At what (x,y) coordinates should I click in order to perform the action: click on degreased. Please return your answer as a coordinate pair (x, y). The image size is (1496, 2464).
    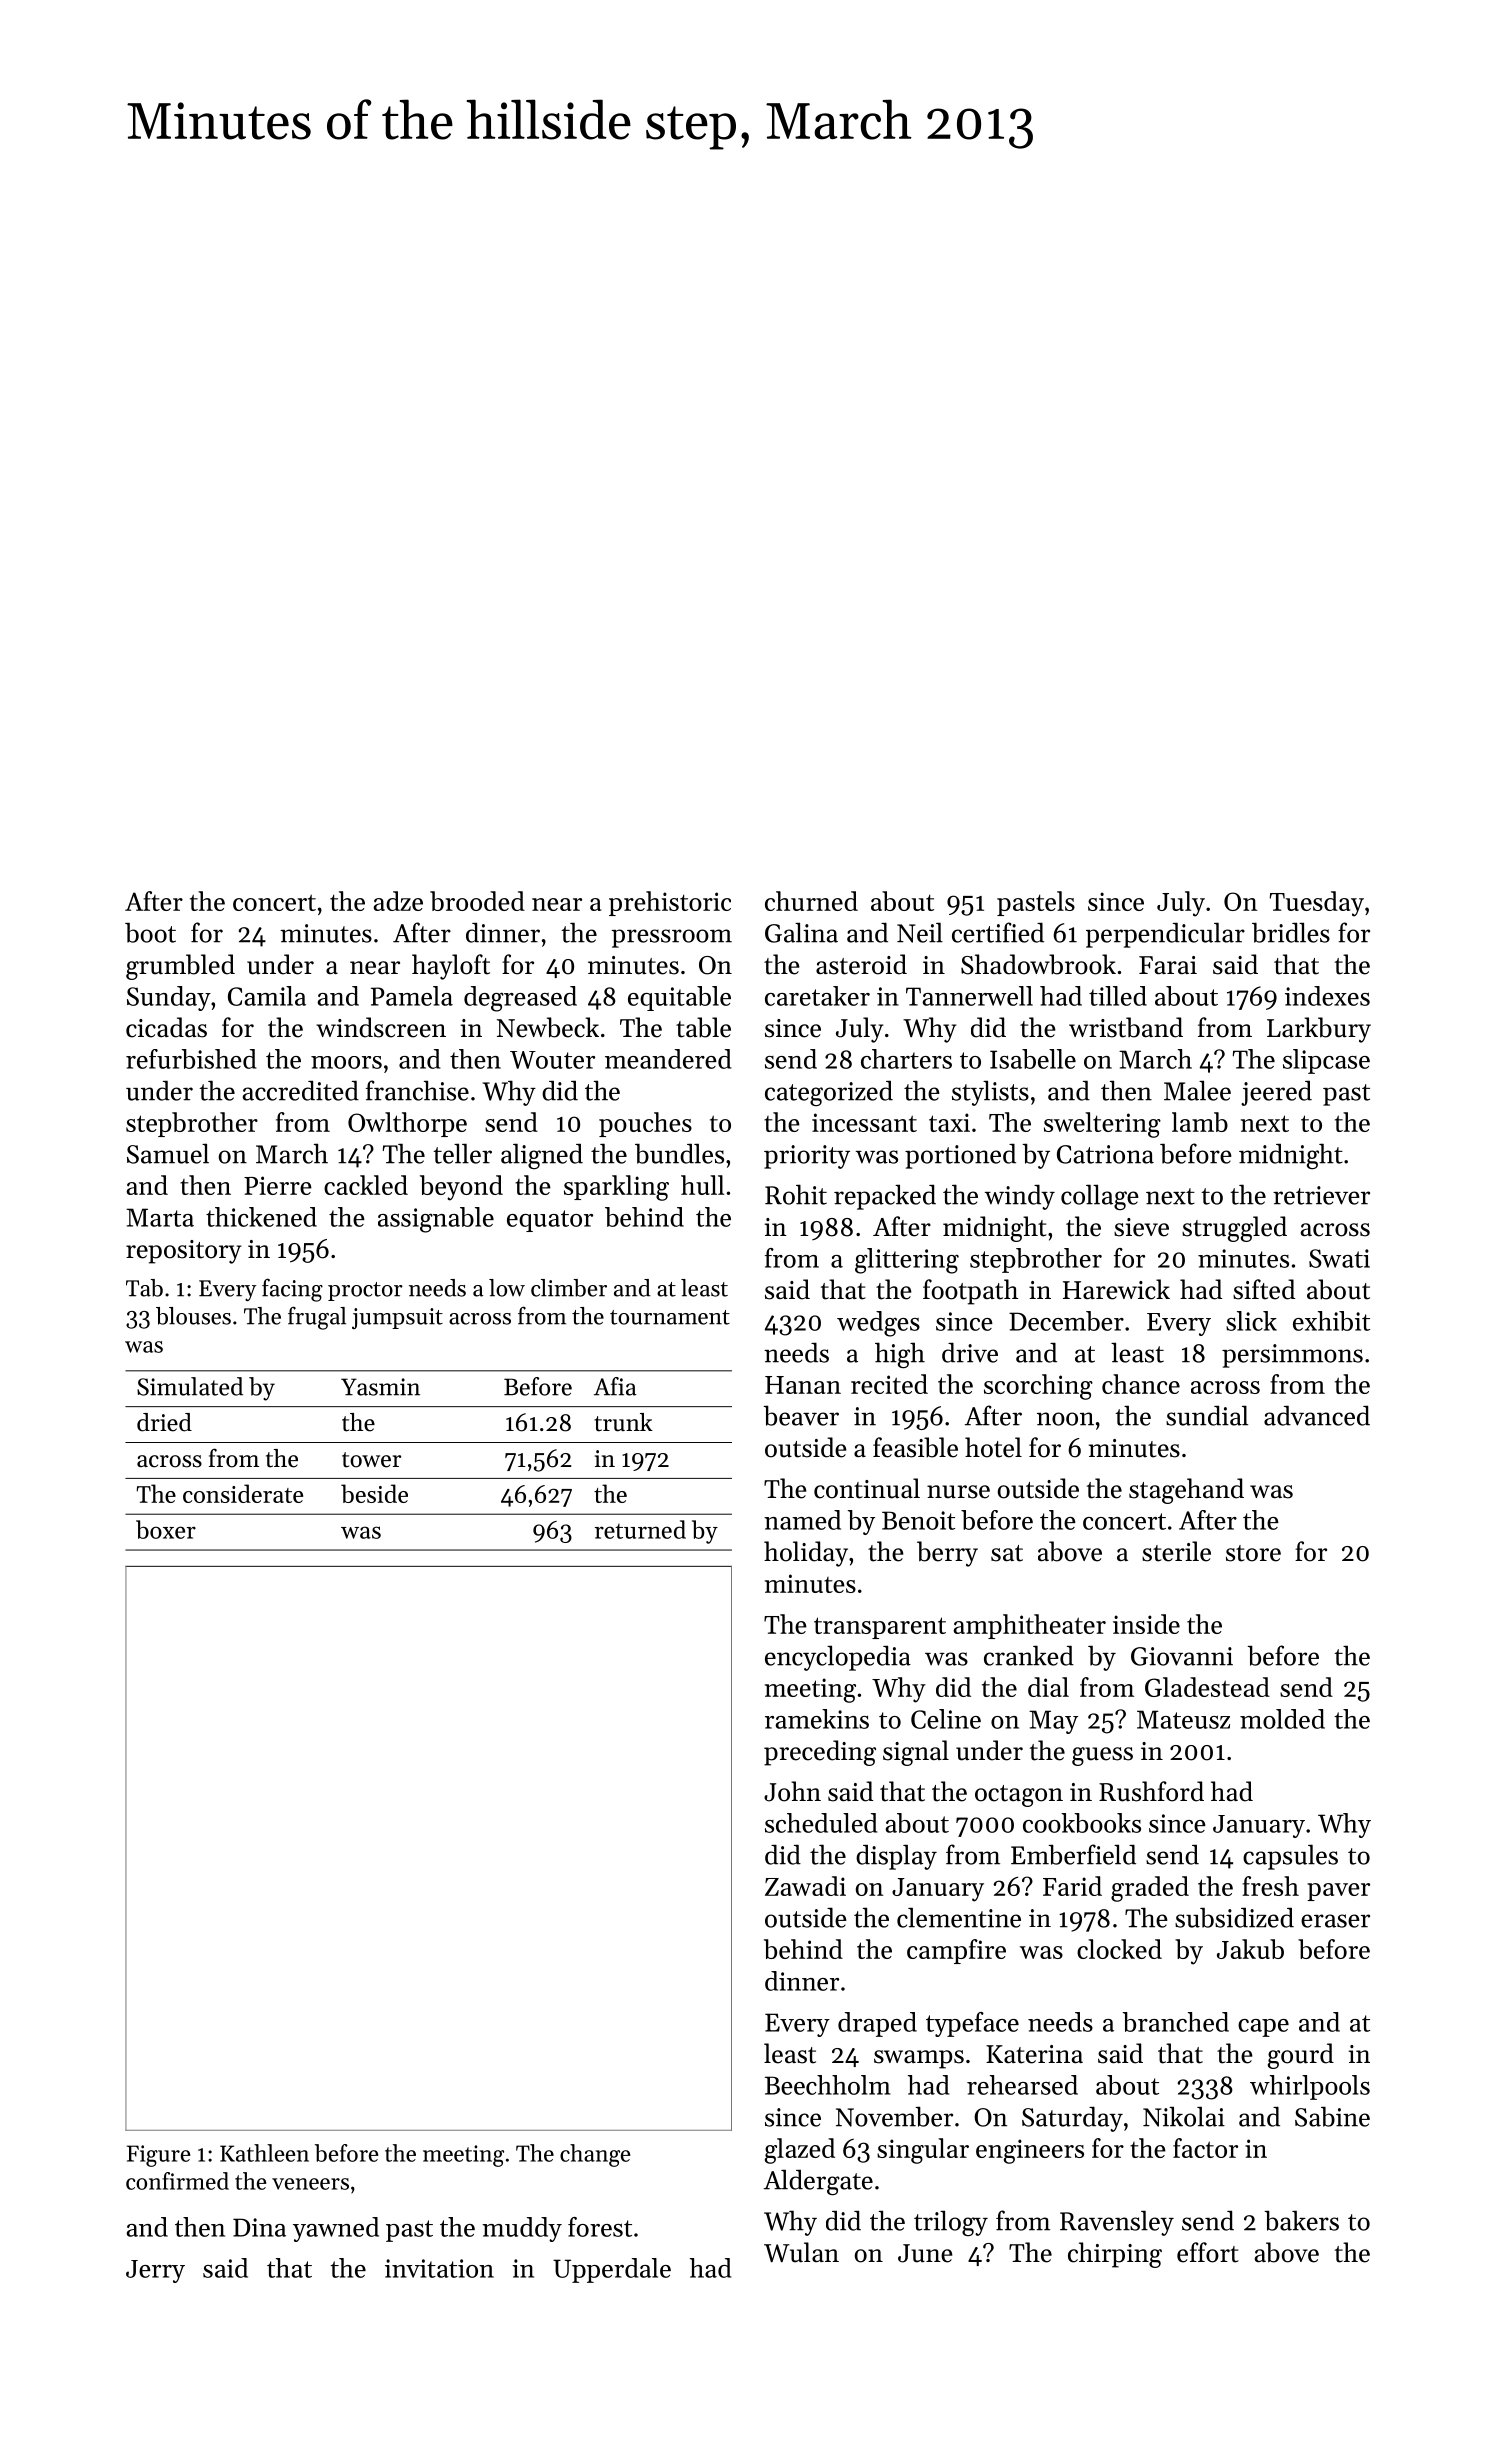
    Looking at the image, I should click on (520, 999).
